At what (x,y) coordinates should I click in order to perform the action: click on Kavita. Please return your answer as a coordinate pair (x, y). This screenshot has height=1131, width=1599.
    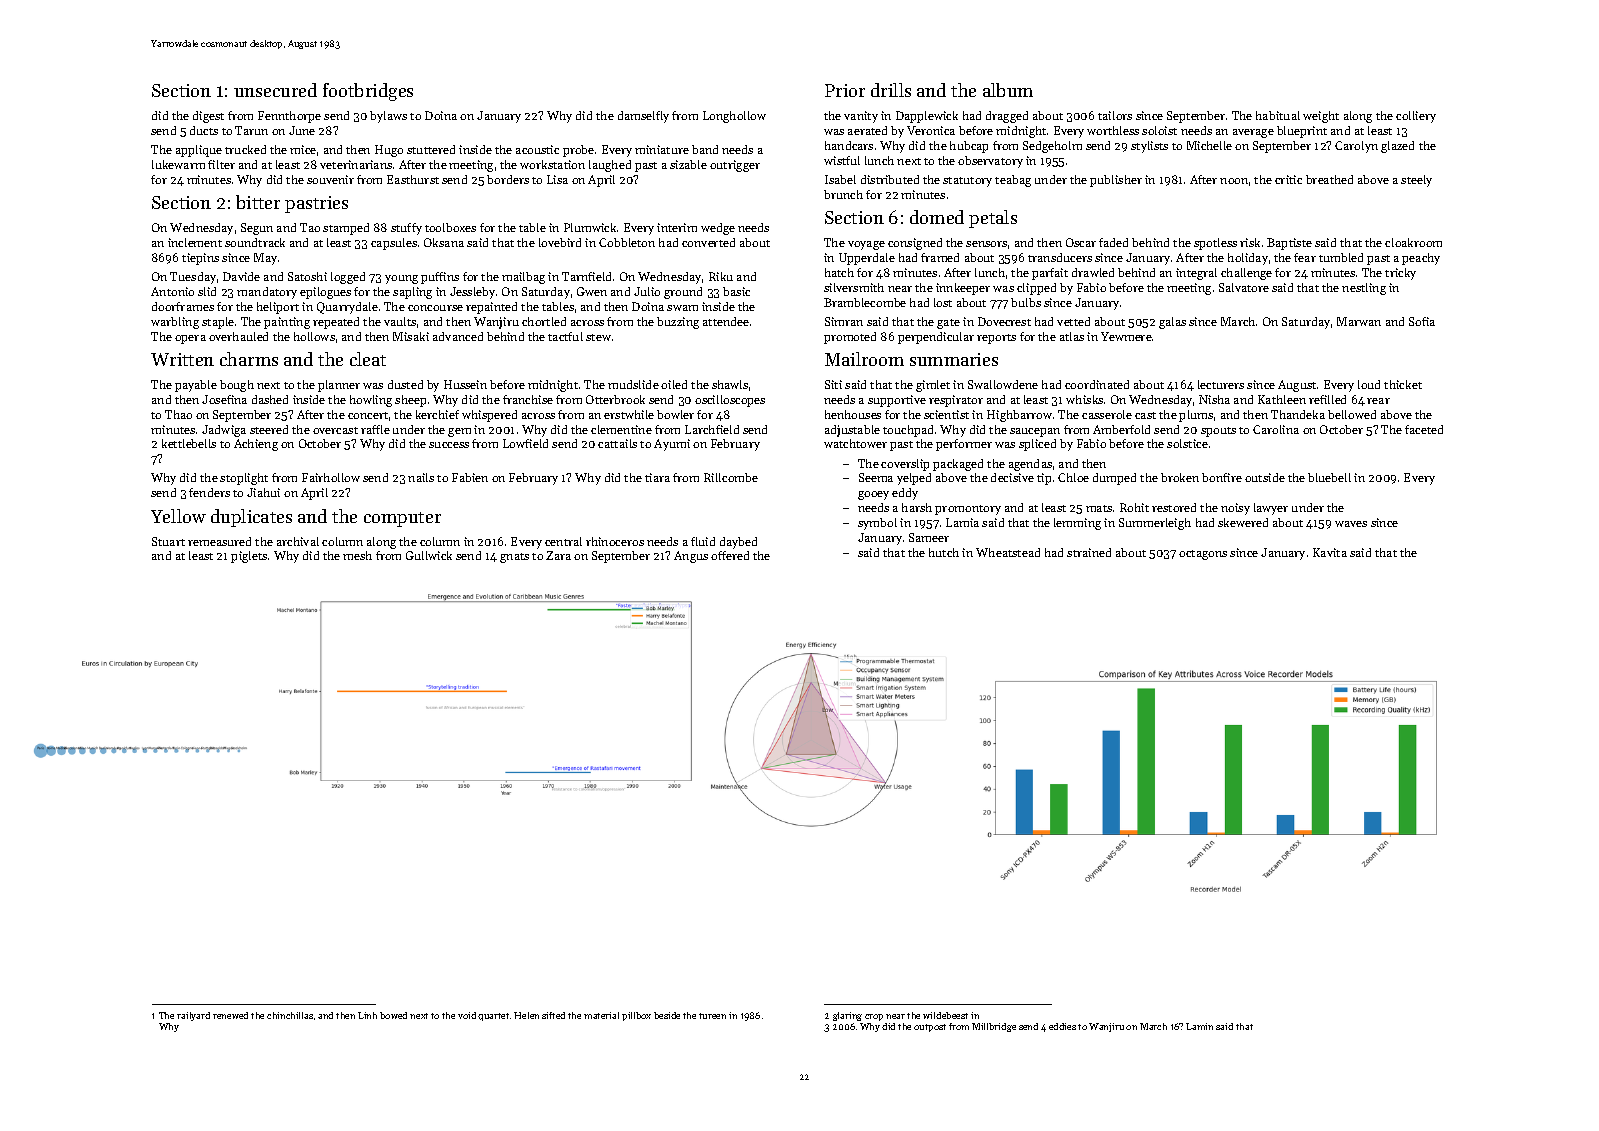
    Looking at the image, I should click on (1330, 552).
